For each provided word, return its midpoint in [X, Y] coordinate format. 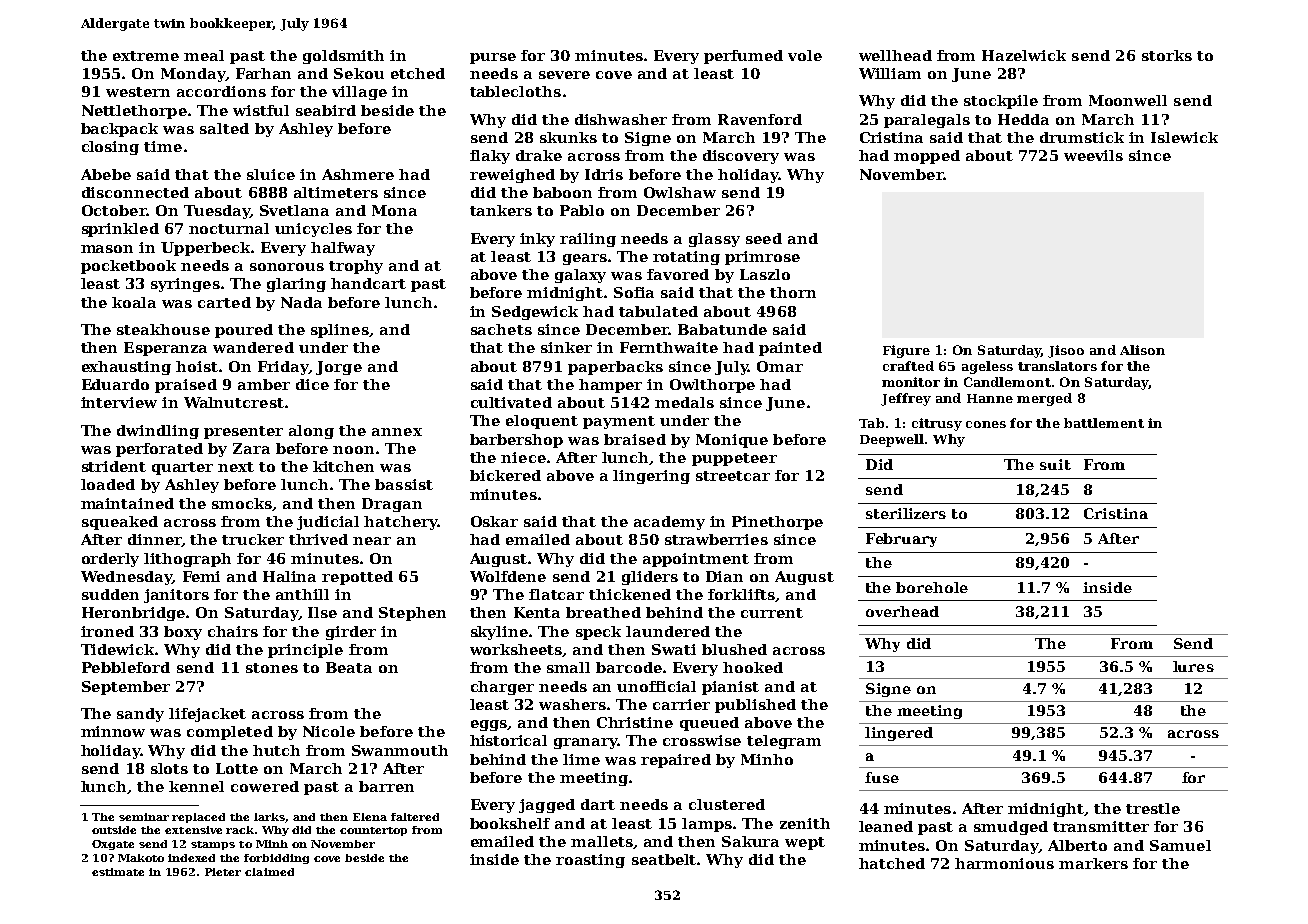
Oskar [494, 521]
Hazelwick [1024, 55]
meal [204, 55]
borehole [932, 587]
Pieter [223, 872]
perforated [159, 450]
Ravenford [760, 119]
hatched [892, 863]
